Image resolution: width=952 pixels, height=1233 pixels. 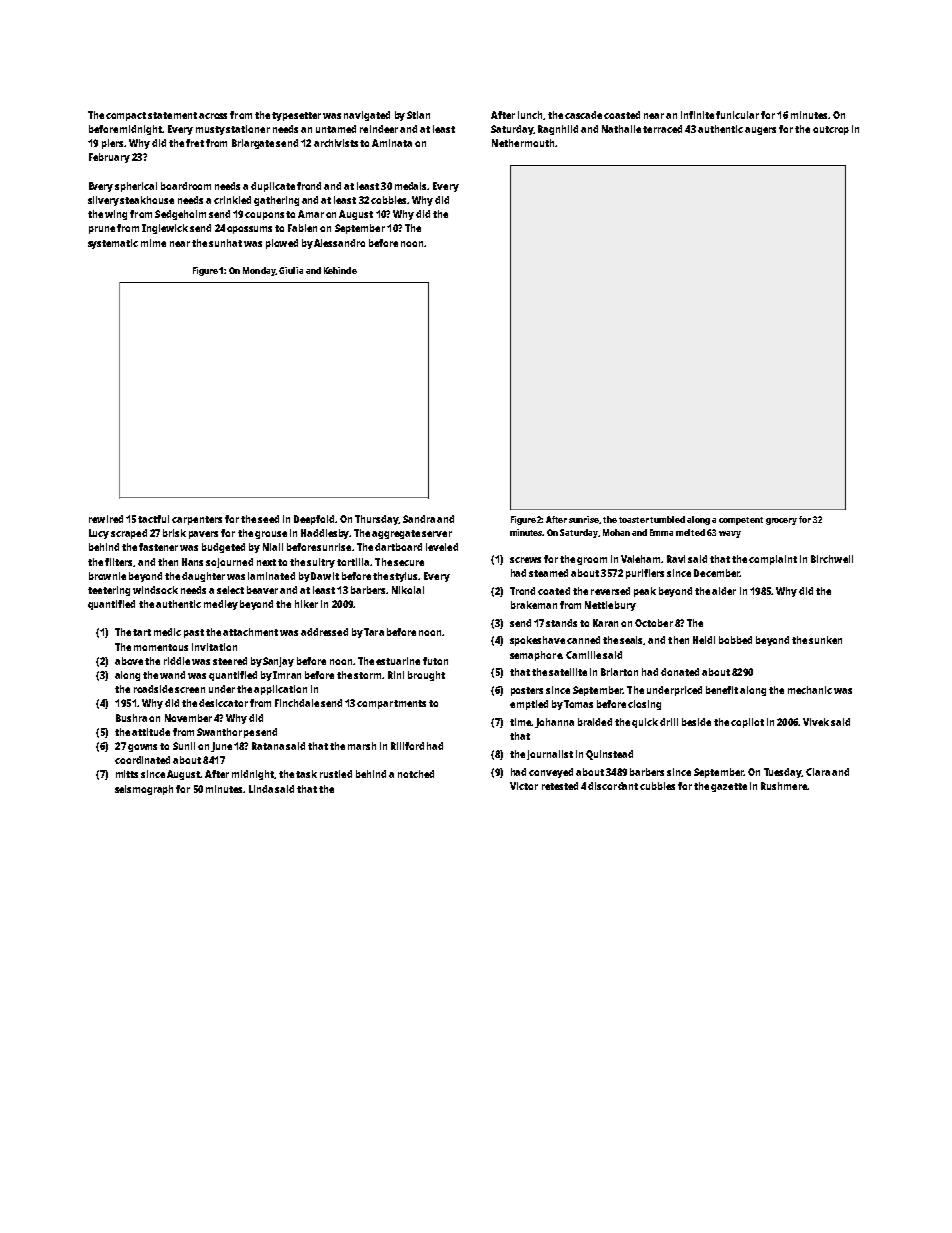 What do you see at coordinates (106, 519) in the screenshot?
I see `rewired` at bounding box center [106, 519].
